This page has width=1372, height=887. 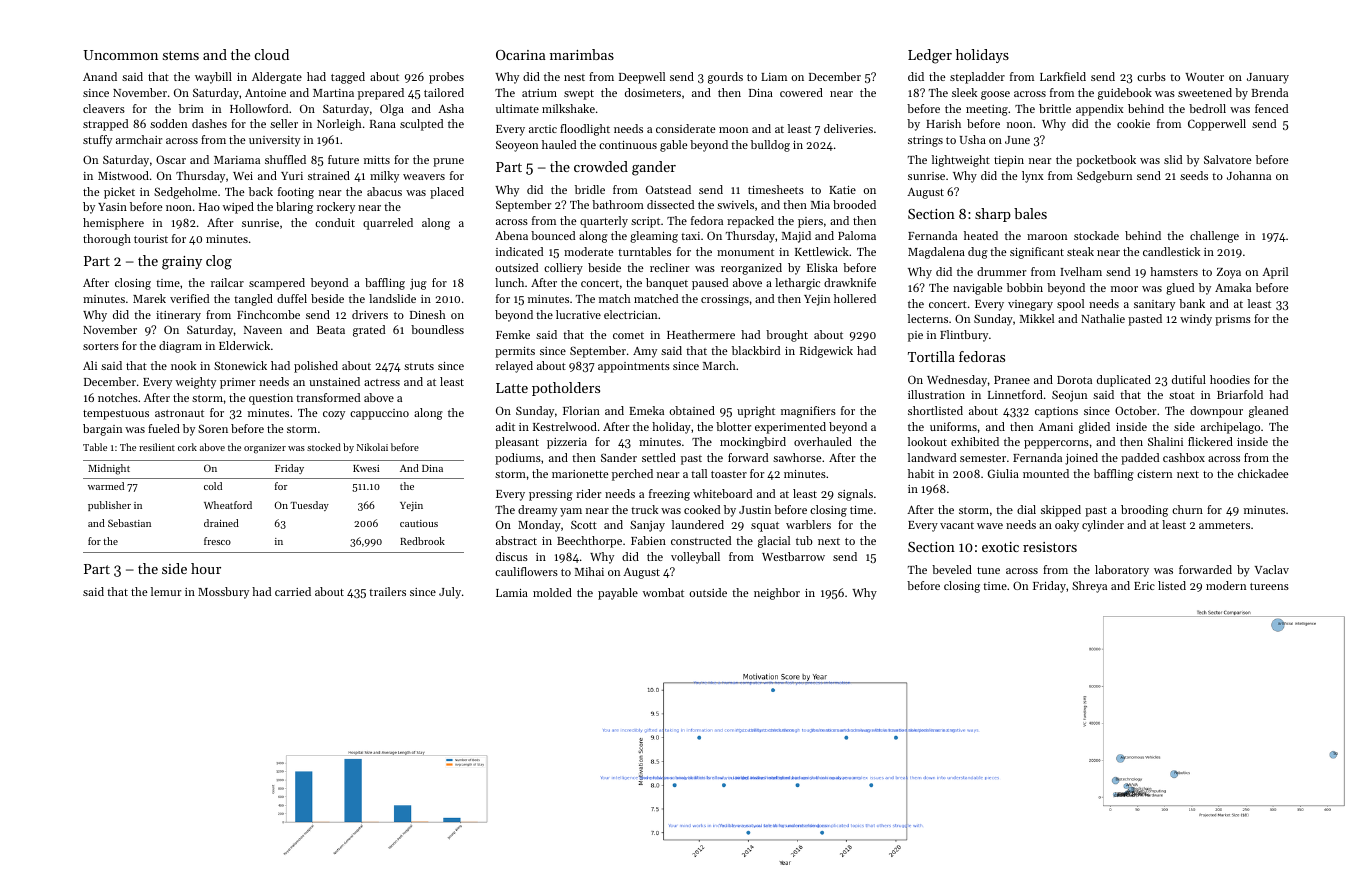 I want to click on Mossbury, so click(x=223, y=593).
